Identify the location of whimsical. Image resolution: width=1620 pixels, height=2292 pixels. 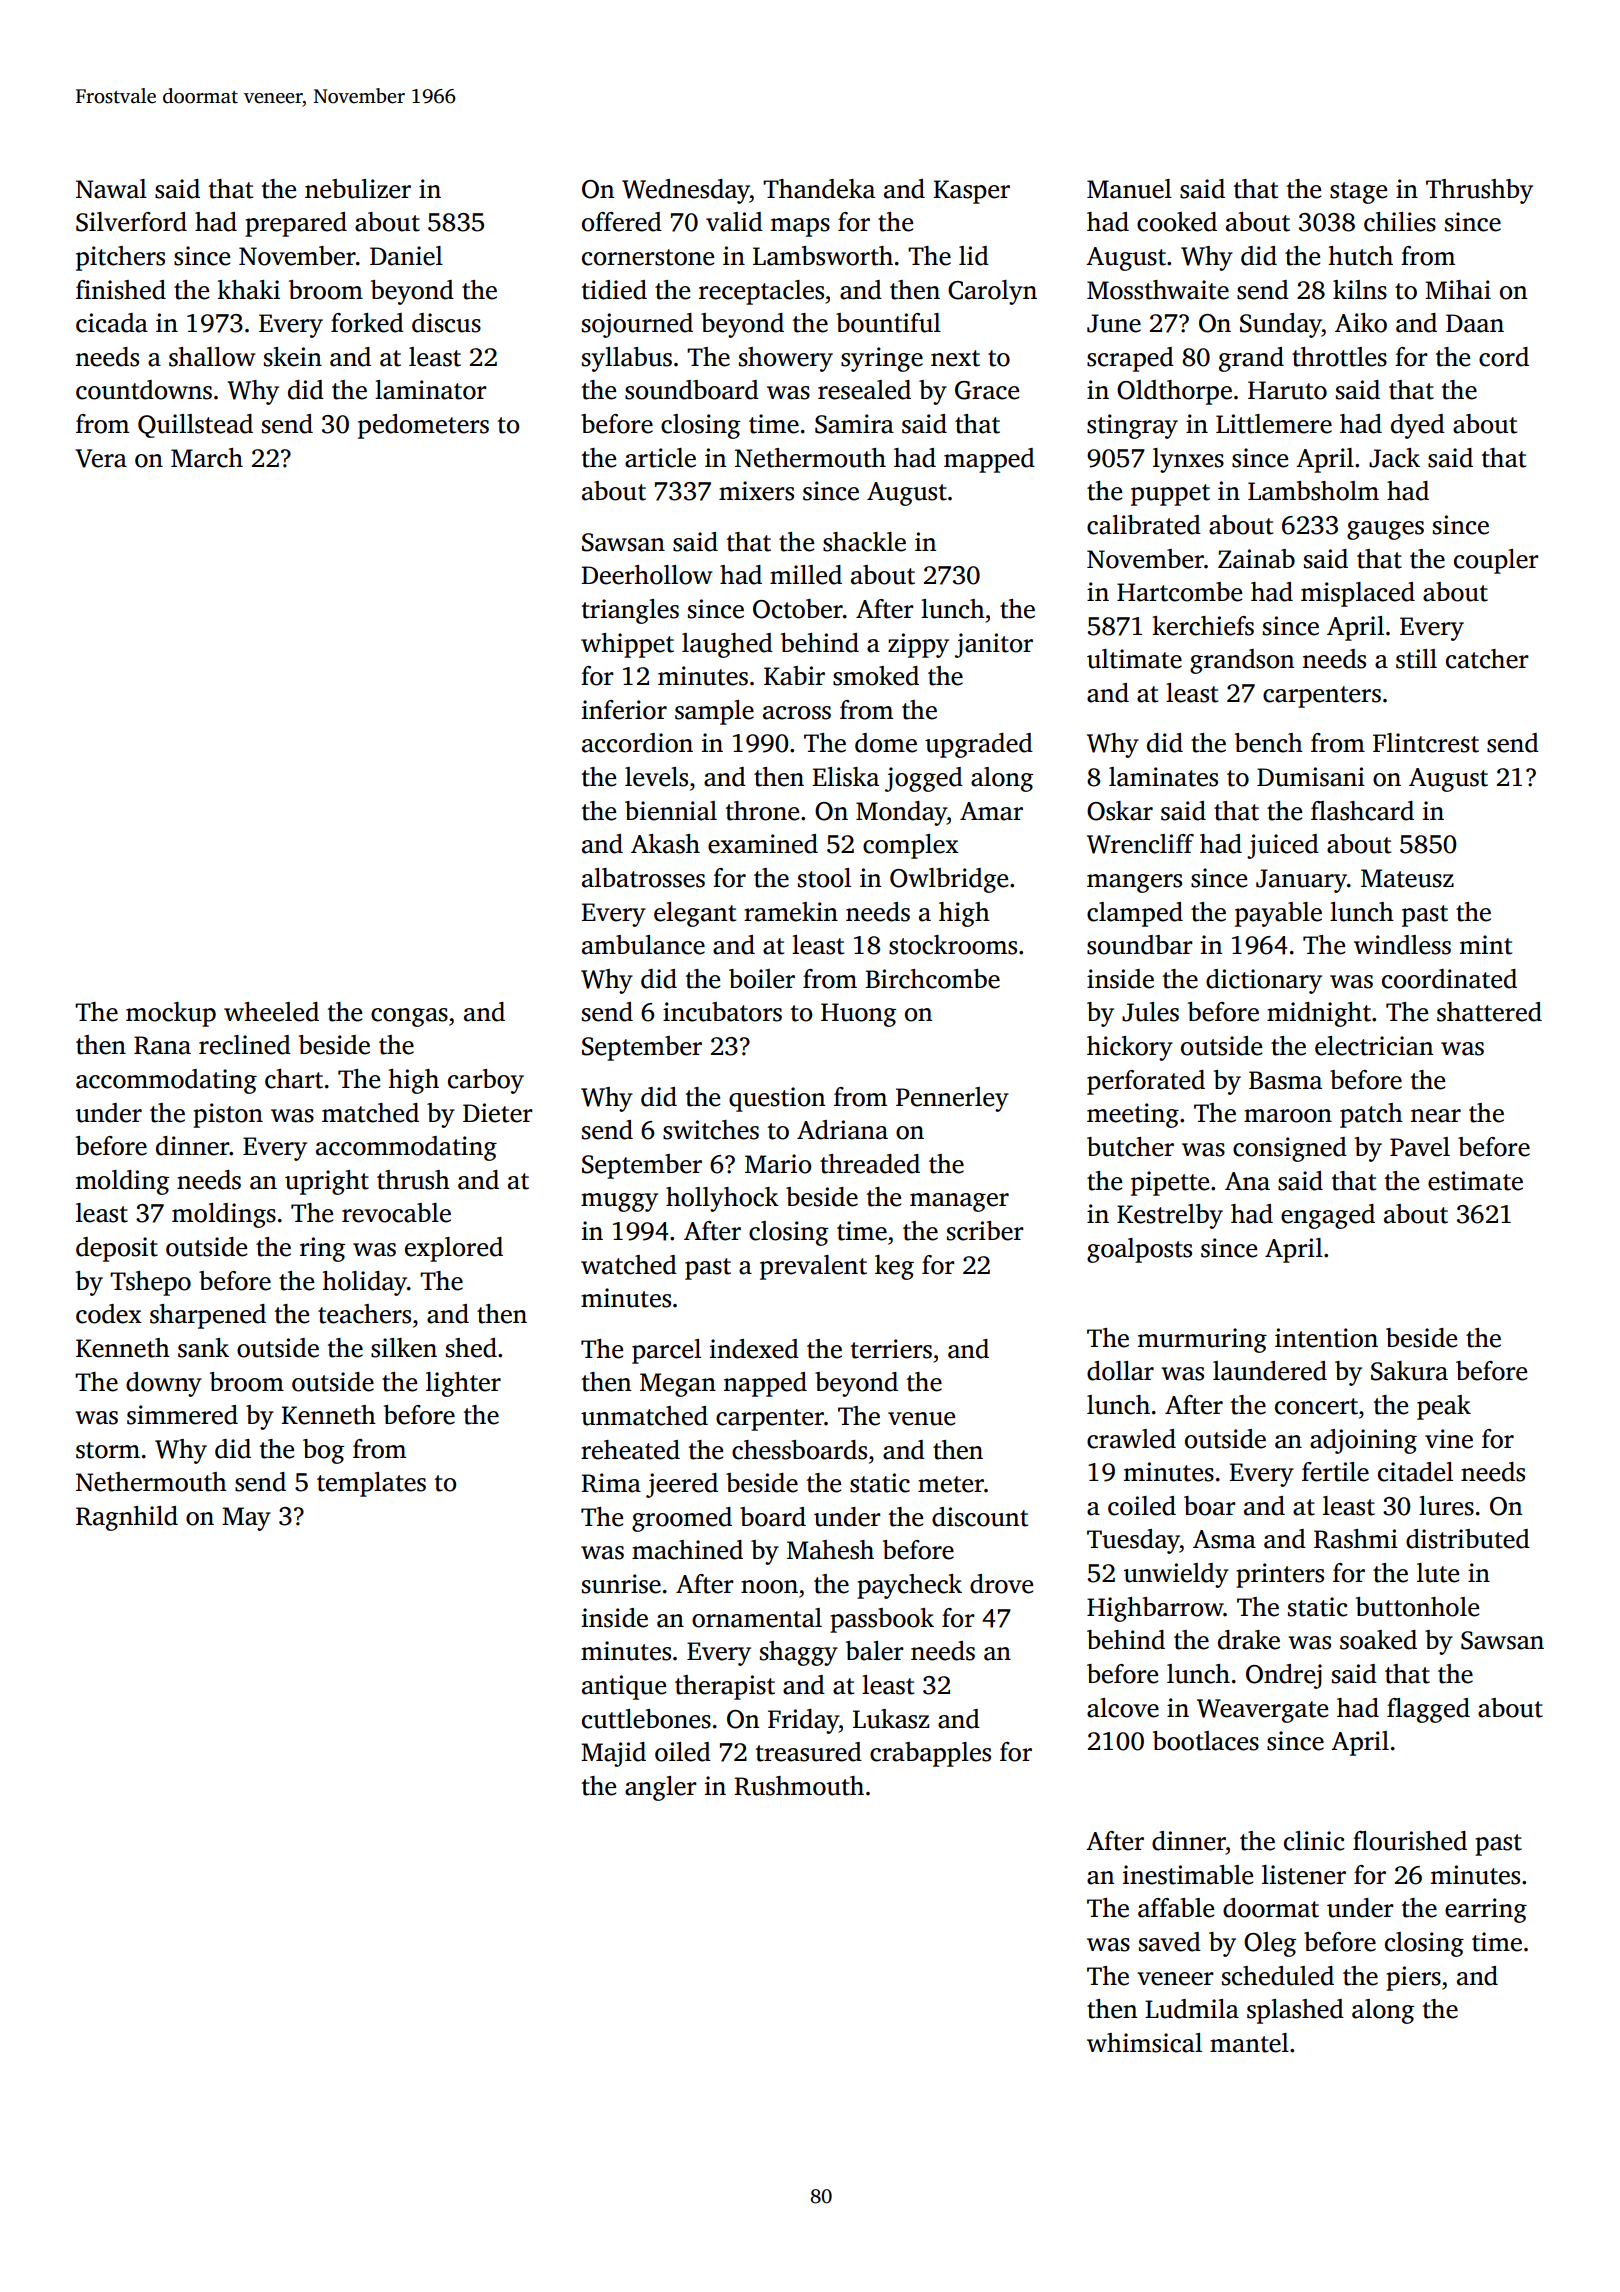
(1144, 2043).
